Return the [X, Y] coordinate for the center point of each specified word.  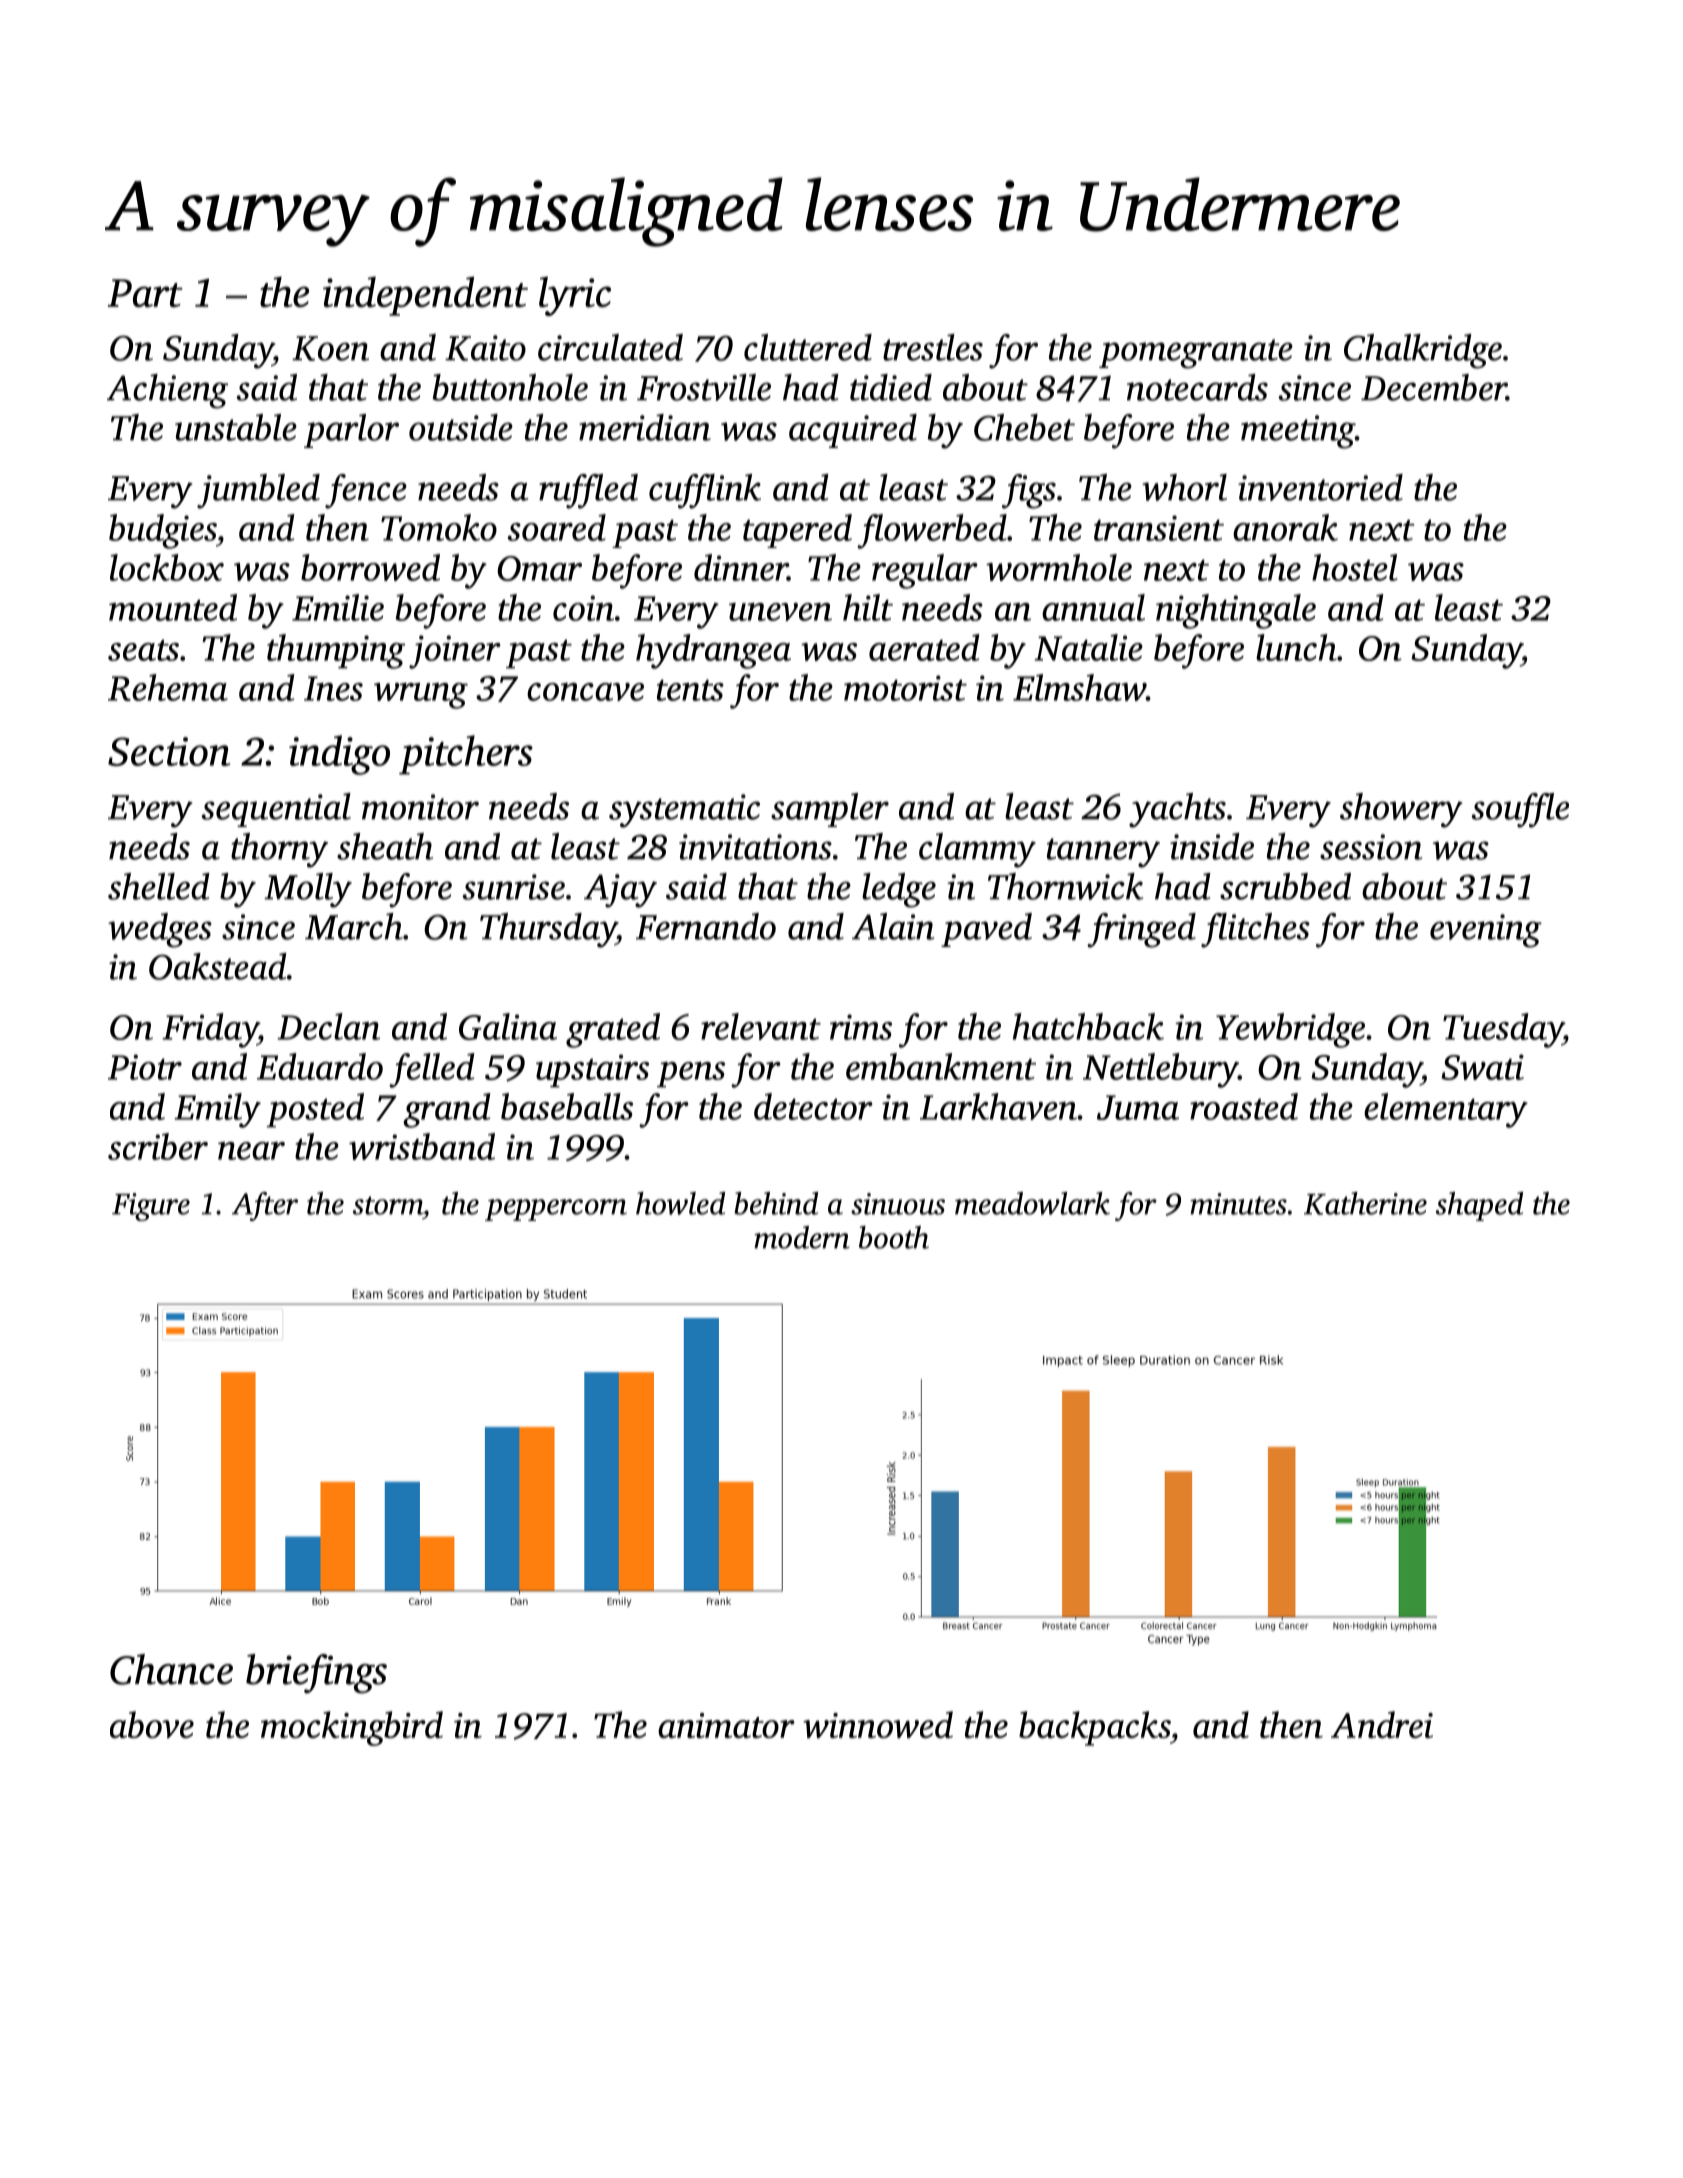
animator [726, 1725]
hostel [1355, 567]
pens [691, 1075]
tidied [891, 387]
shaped [1479, 1206]
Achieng [167, 391]
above [152, 1724]
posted [315, 1110]
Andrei [1382, 1724]
